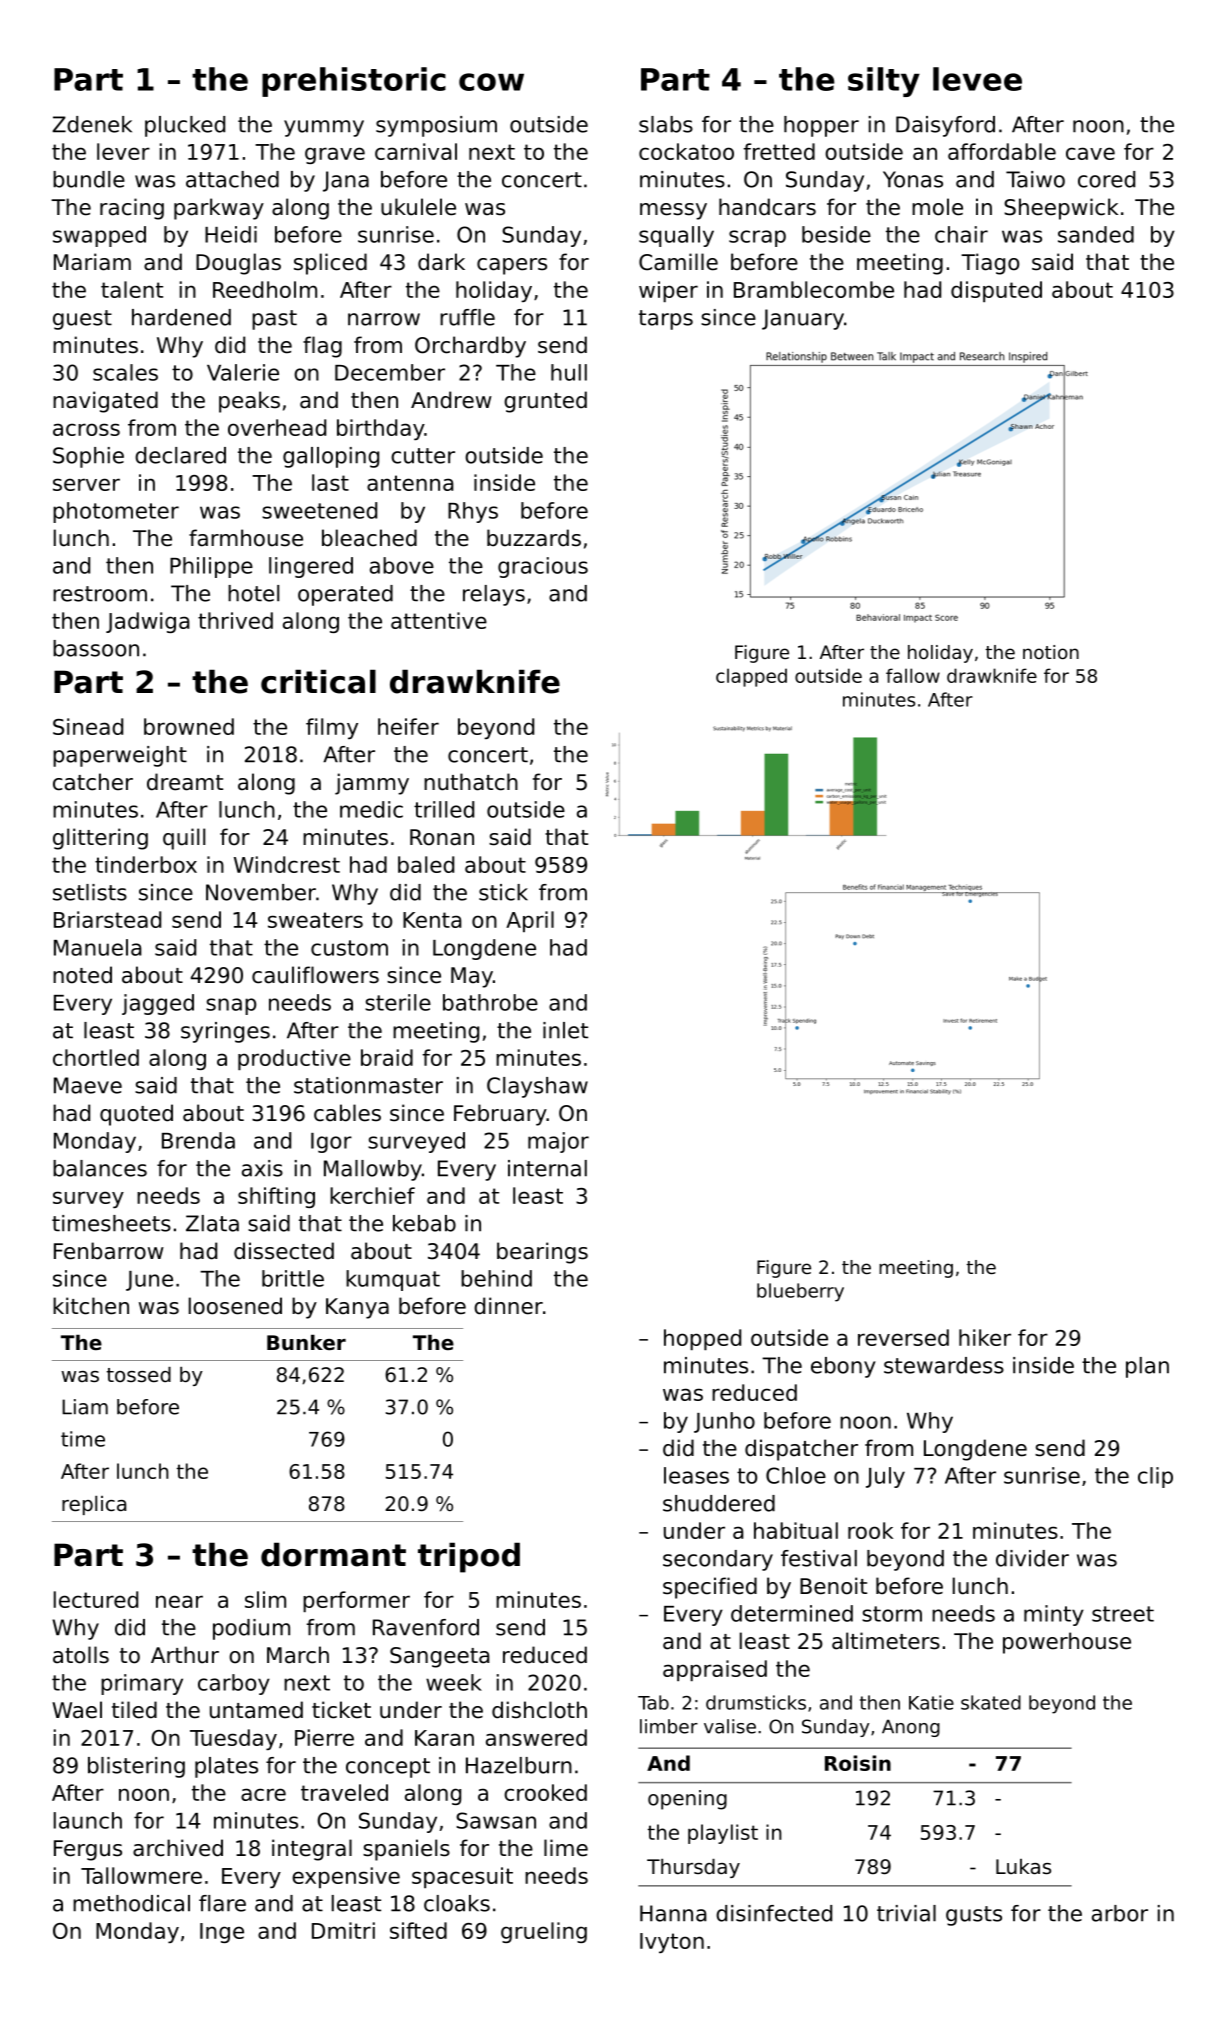 This document has width=1227, height=2021. Describe the element at coordinates (666, 320) in the document. I see `tarps` at that location.
